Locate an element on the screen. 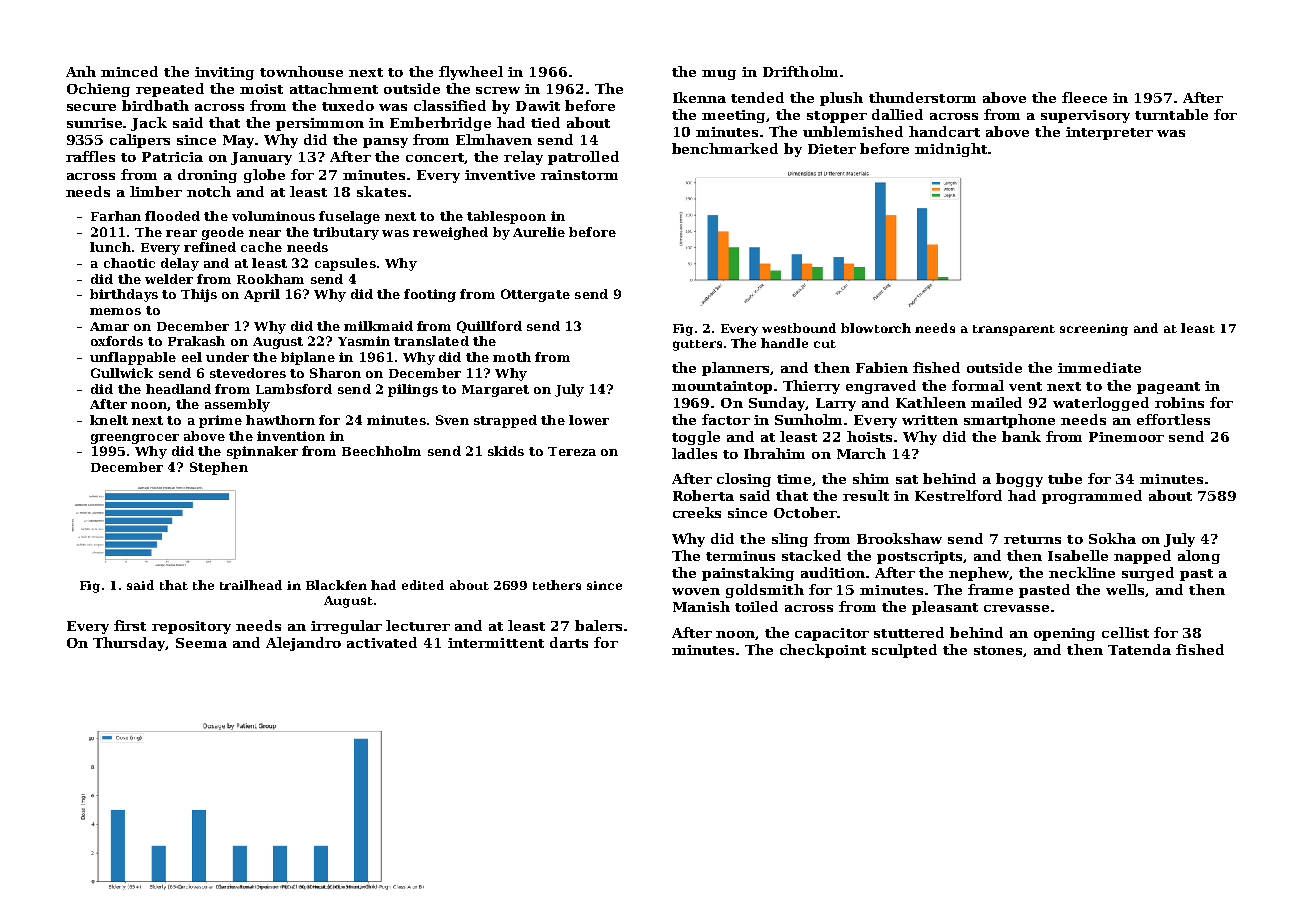  footing is located at coordinates (430, 295).
